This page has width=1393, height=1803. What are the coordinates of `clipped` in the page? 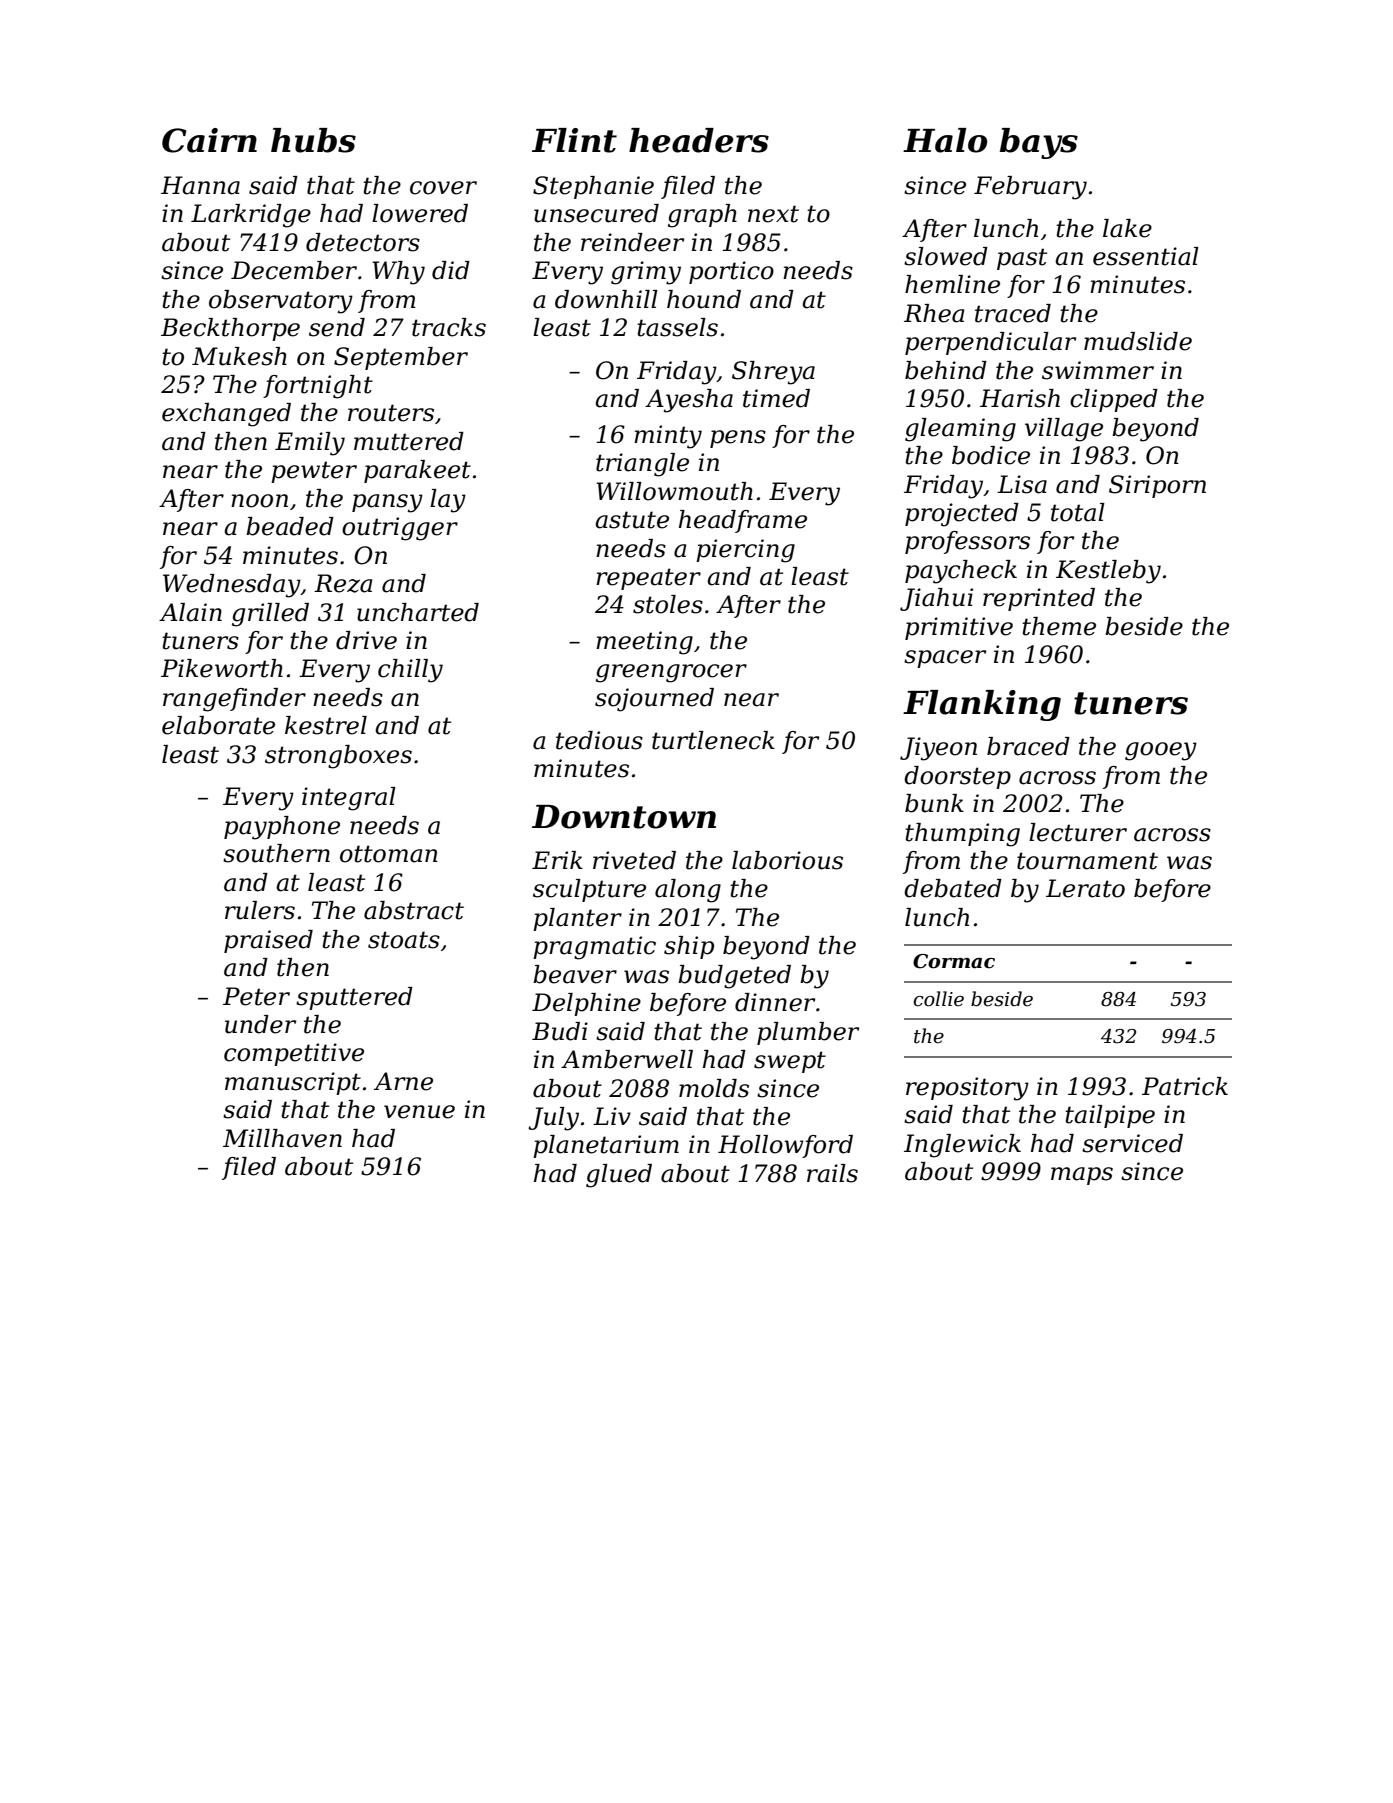 It's located at (1114, 400).
